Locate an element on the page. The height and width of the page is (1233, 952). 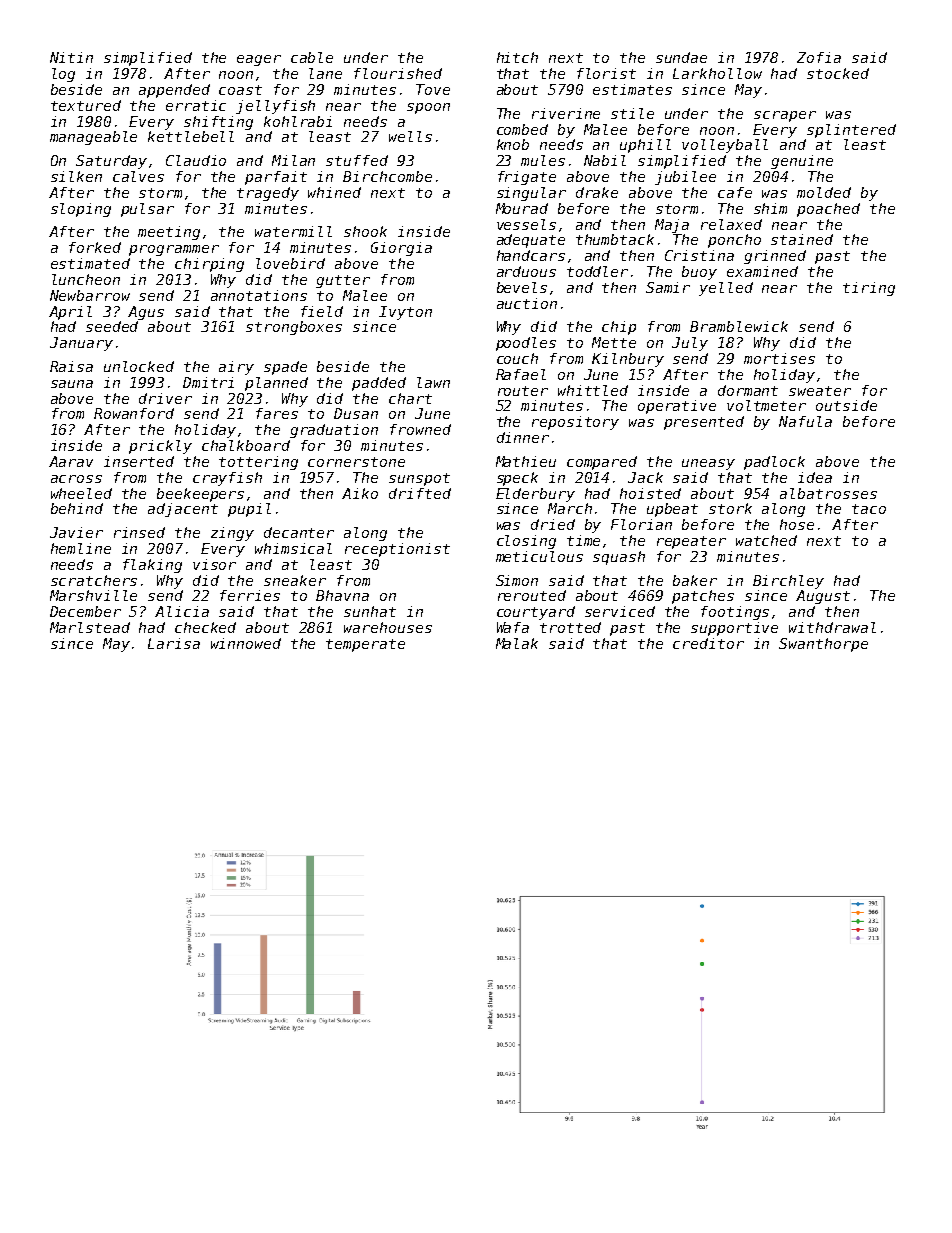
Nafula is located at coordinates (805, 421).
